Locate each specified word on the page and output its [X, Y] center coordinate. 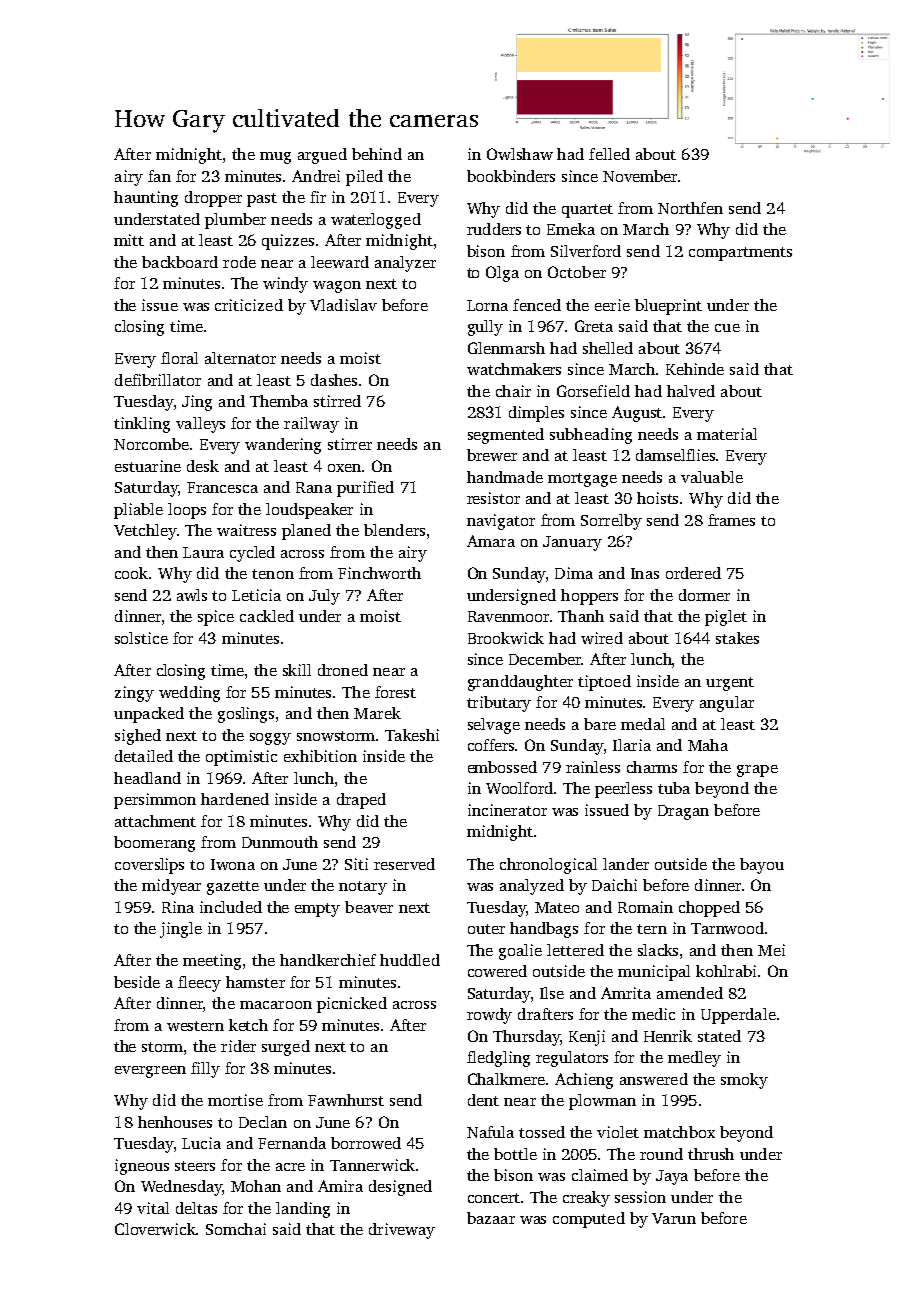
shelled [608, 348]
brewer [492, 455]
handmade [505, 477]
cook [131, 573]
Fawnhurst [346, 1100]
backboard [180, 262]
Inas [645, 573]
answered [654, 1079]
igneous [142, 1167]
